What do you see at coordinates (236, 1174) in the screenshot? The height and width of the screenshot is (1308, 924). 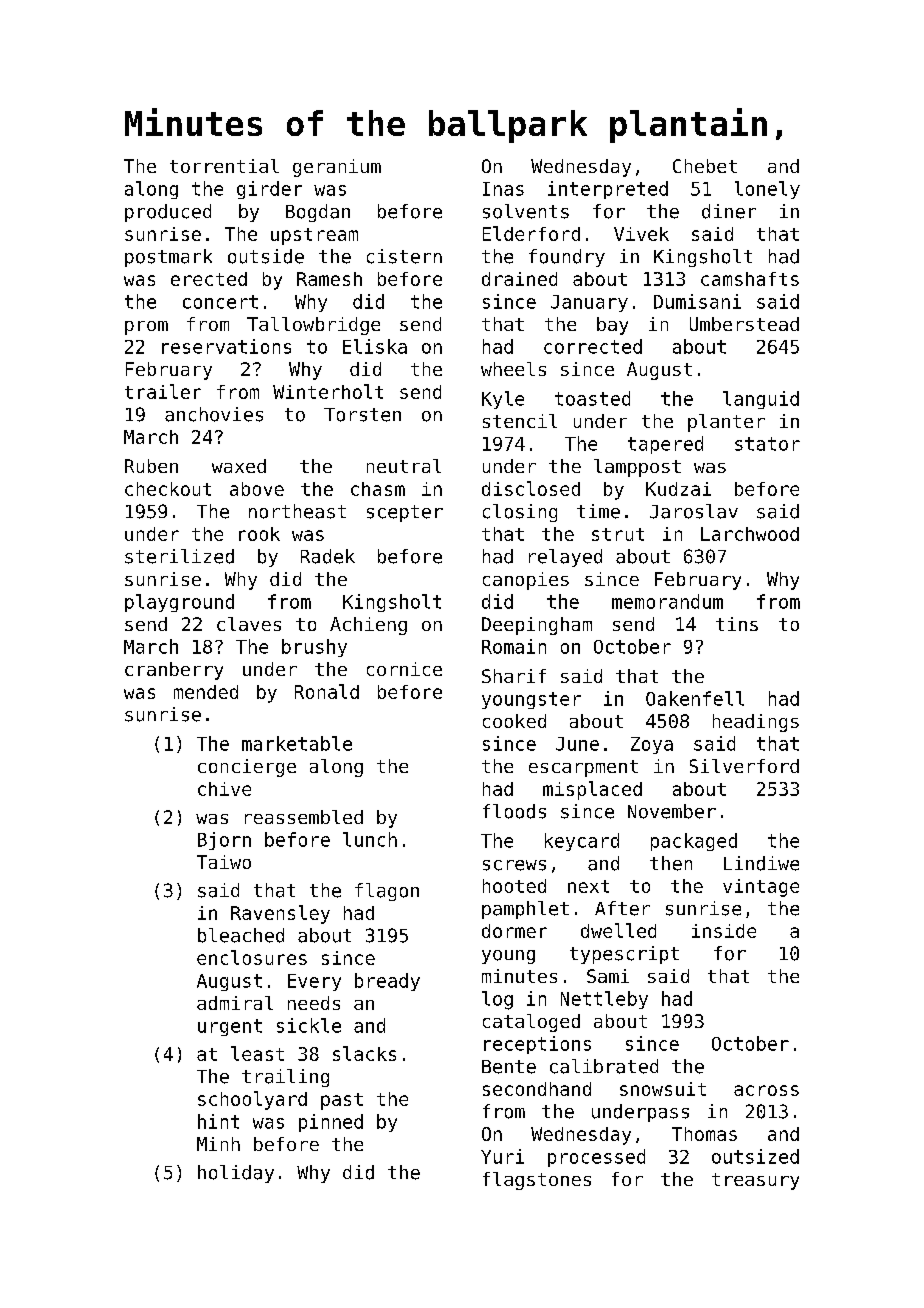 I see `holiday` at bounding box center [236, 1174].
